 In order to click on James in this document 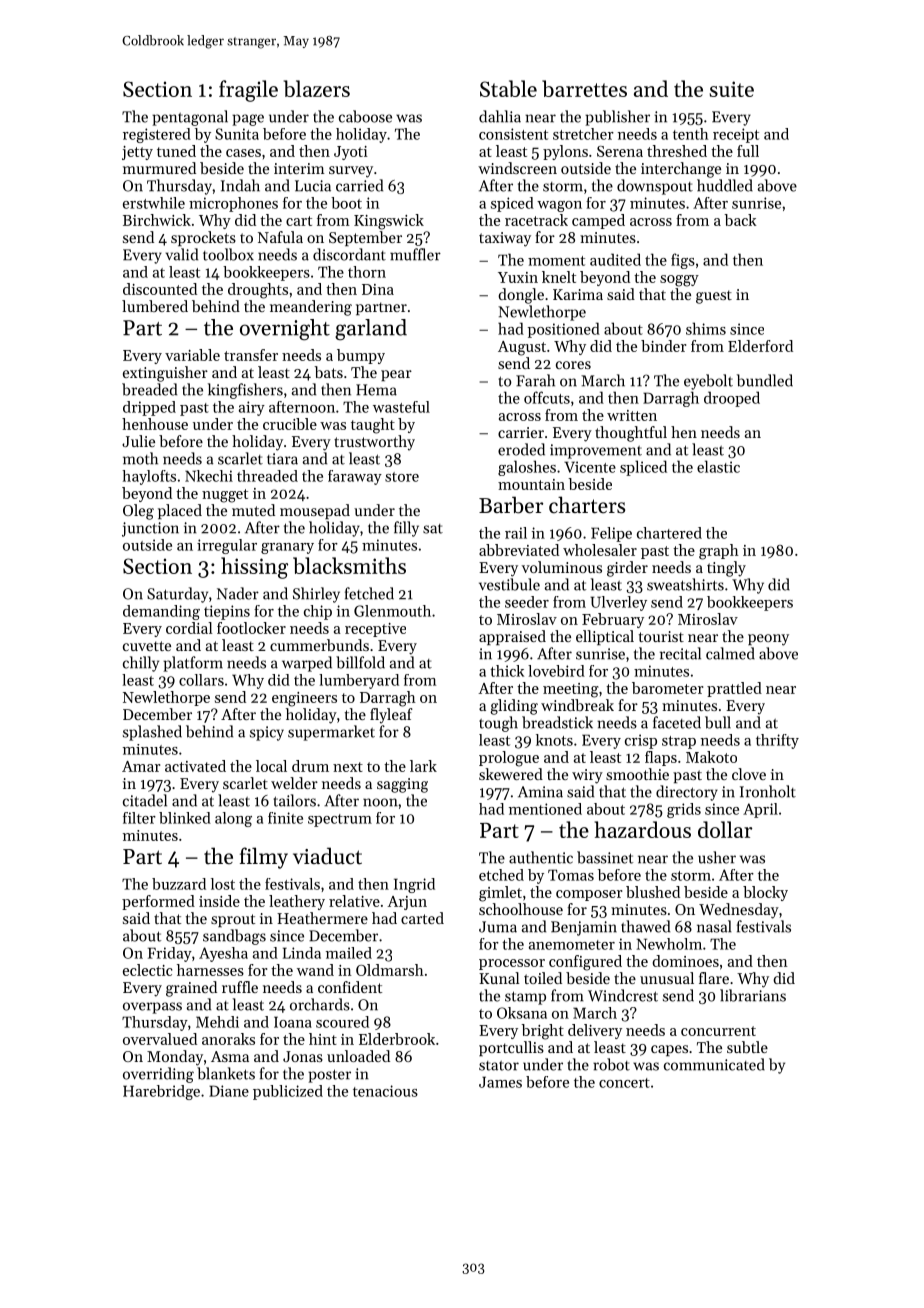, I will do `click(500, 1082)`.
